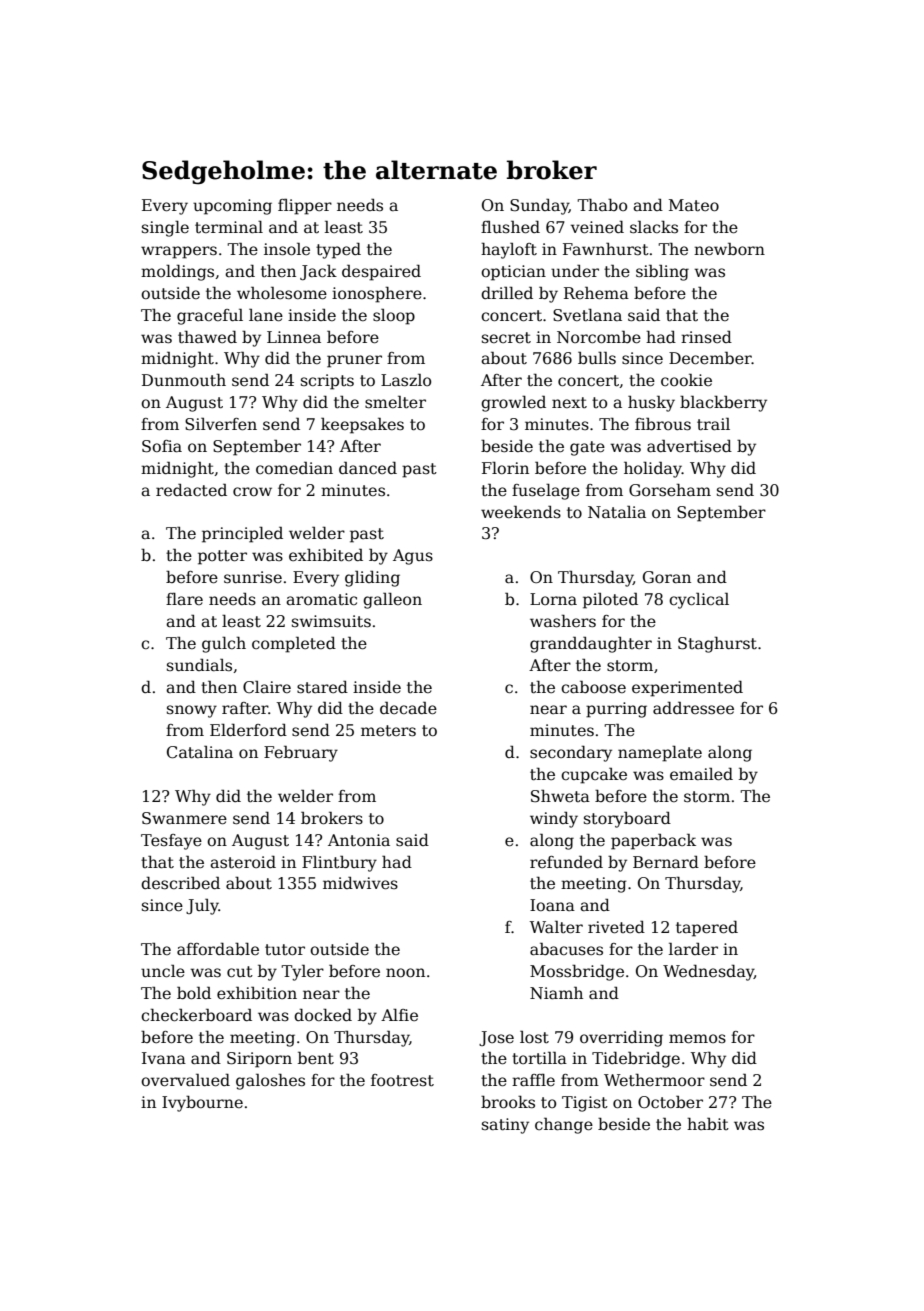 This image has width=924, height=1311. Describe the element at coordinates (294, 468) in the image. I see `comedian` at that location.
